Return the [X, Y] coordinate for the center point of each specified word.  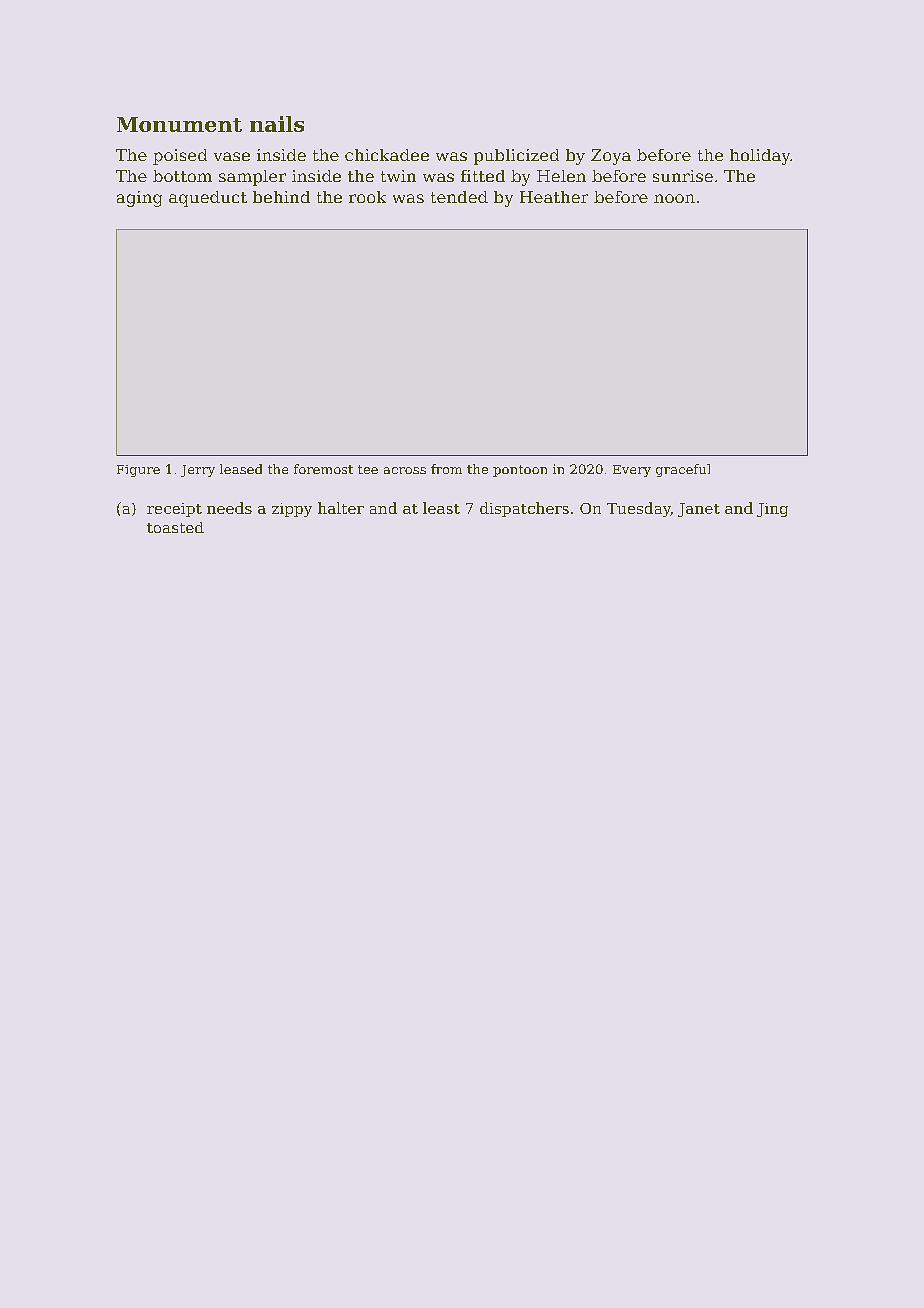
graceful [683, 470]
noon [674, 198]
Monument [179, 124]
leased [241, 469]
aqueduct [208, 199]
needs [229, 508]
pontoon [520, 471]
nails [277, 124]
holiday [760, 157]
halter [341, 508]
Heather [554, 197]
